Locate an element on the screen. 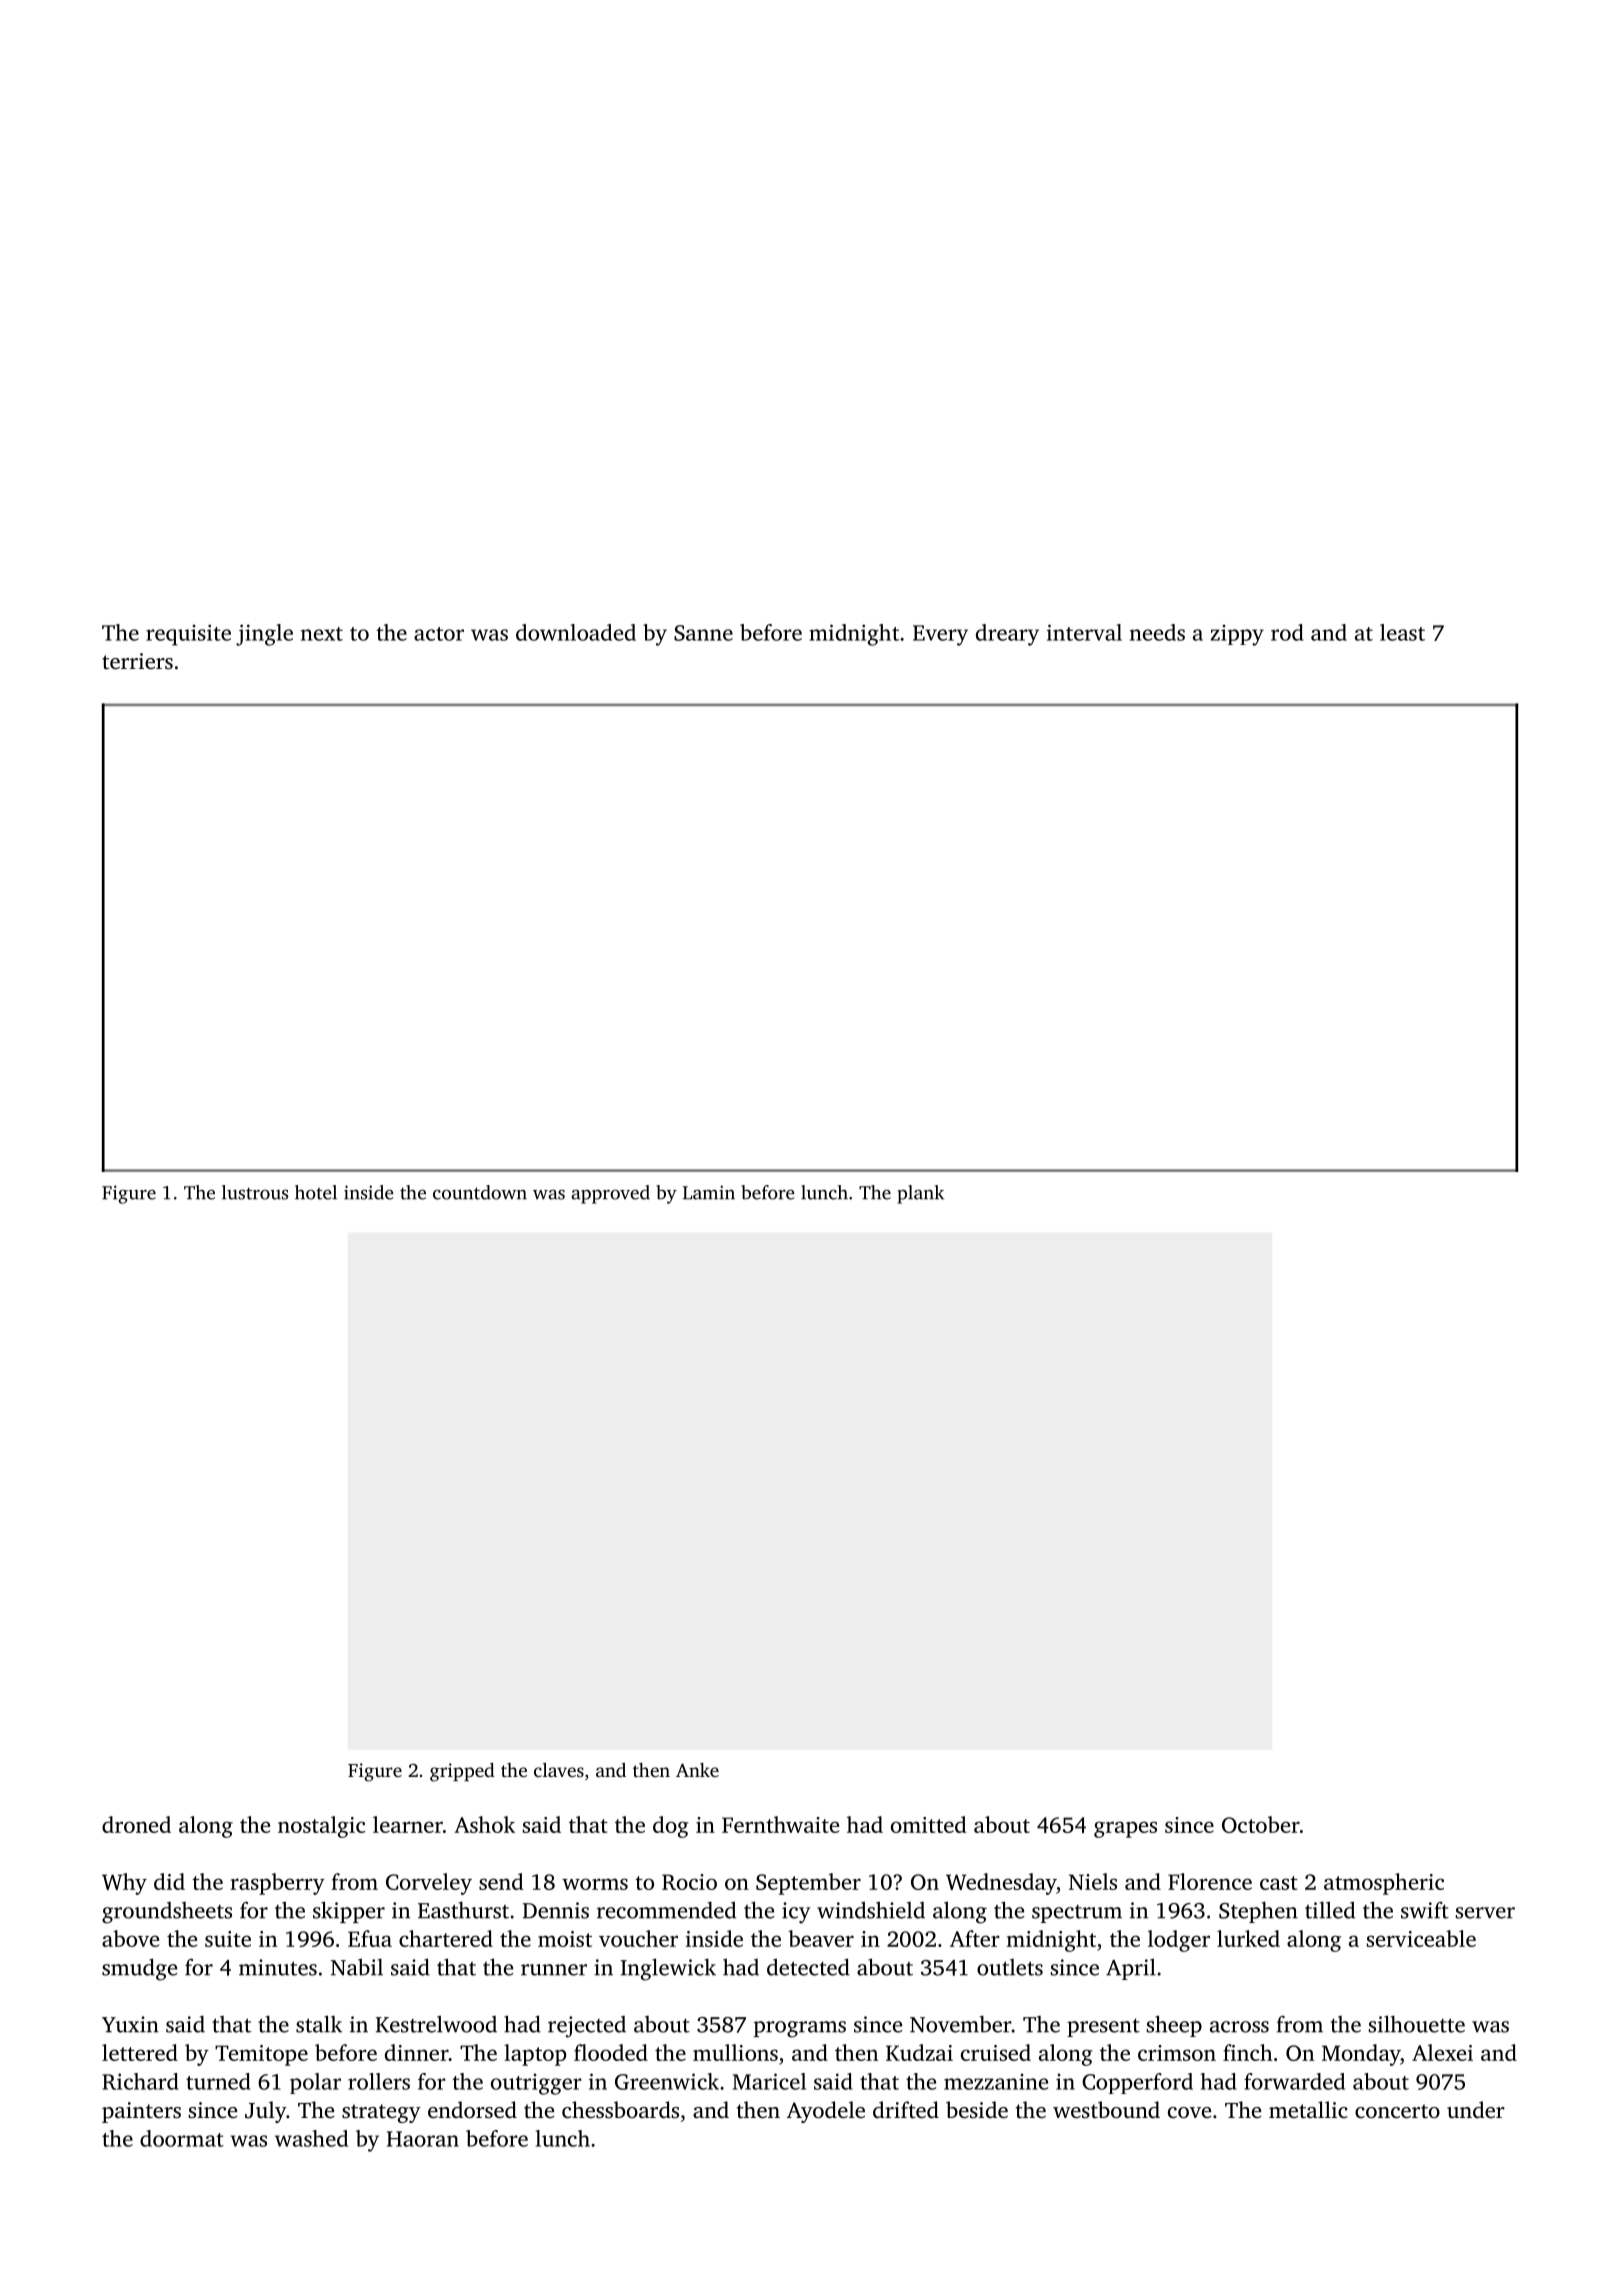 This screenshot has width=1620, height=2292. plank is located at coordinates (920, 1194).
